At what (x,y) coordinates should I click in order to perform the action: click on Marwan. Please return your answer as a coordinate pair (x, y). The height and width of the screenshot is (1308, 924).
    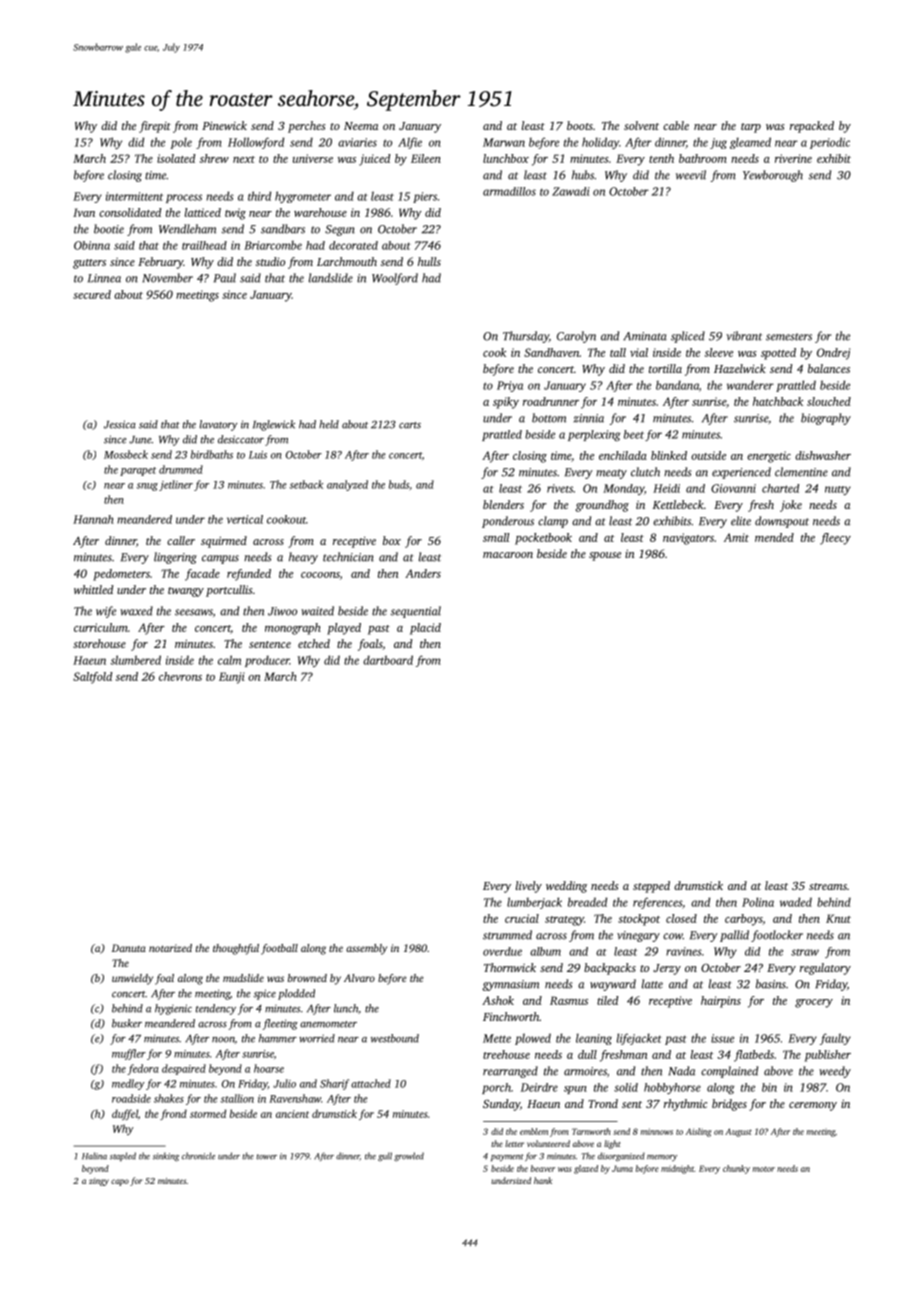
    Looking at the image, I should click on (504, 142).
